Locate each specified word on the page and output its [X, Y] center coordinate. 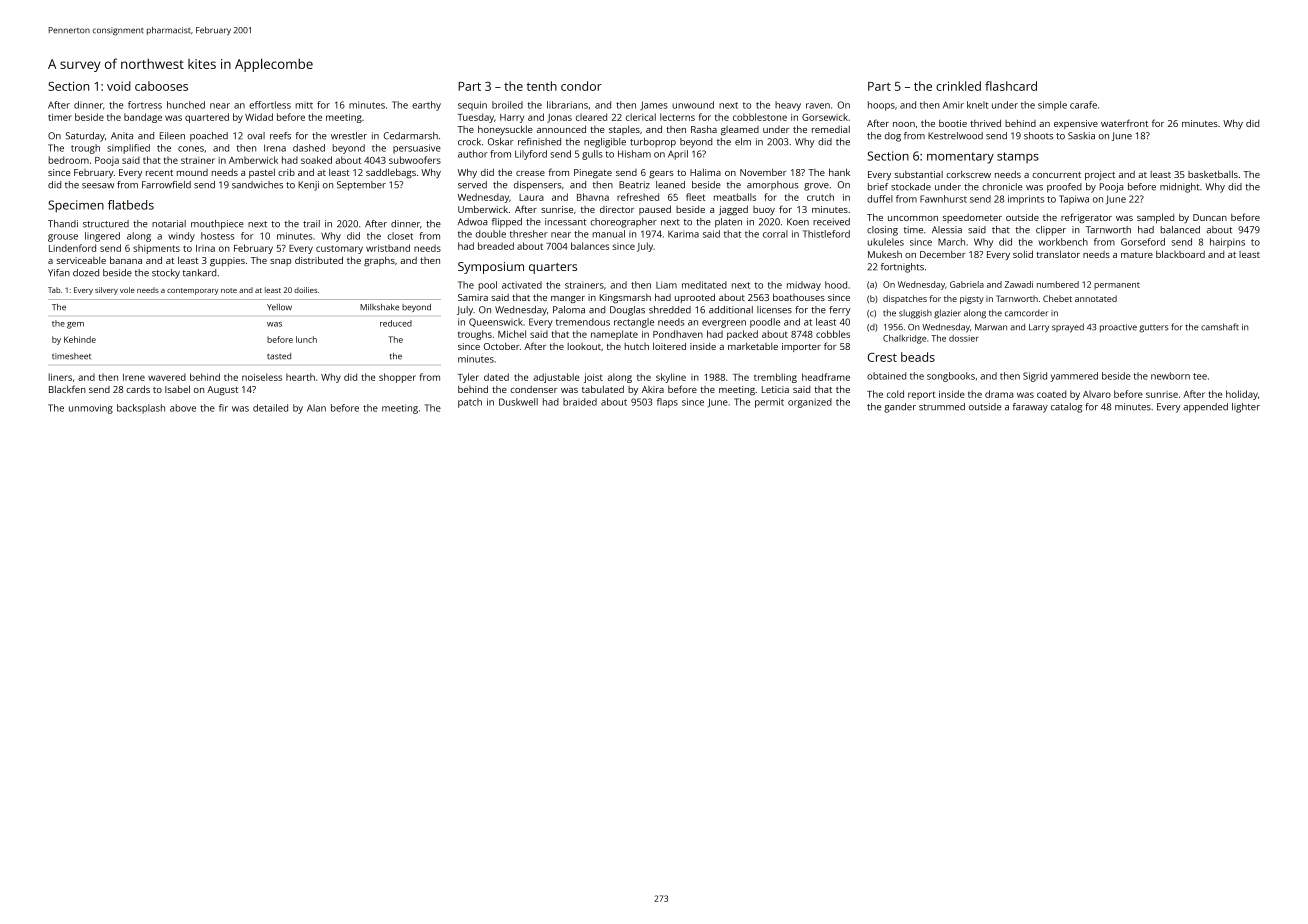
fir [223, 408]
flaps [667, 403]
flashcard [1011, 86]
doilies [305, 290]
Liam [666, 285]
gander [900, 408]
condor [581, 86]
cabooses [161, 86]
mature [1137, 255]
